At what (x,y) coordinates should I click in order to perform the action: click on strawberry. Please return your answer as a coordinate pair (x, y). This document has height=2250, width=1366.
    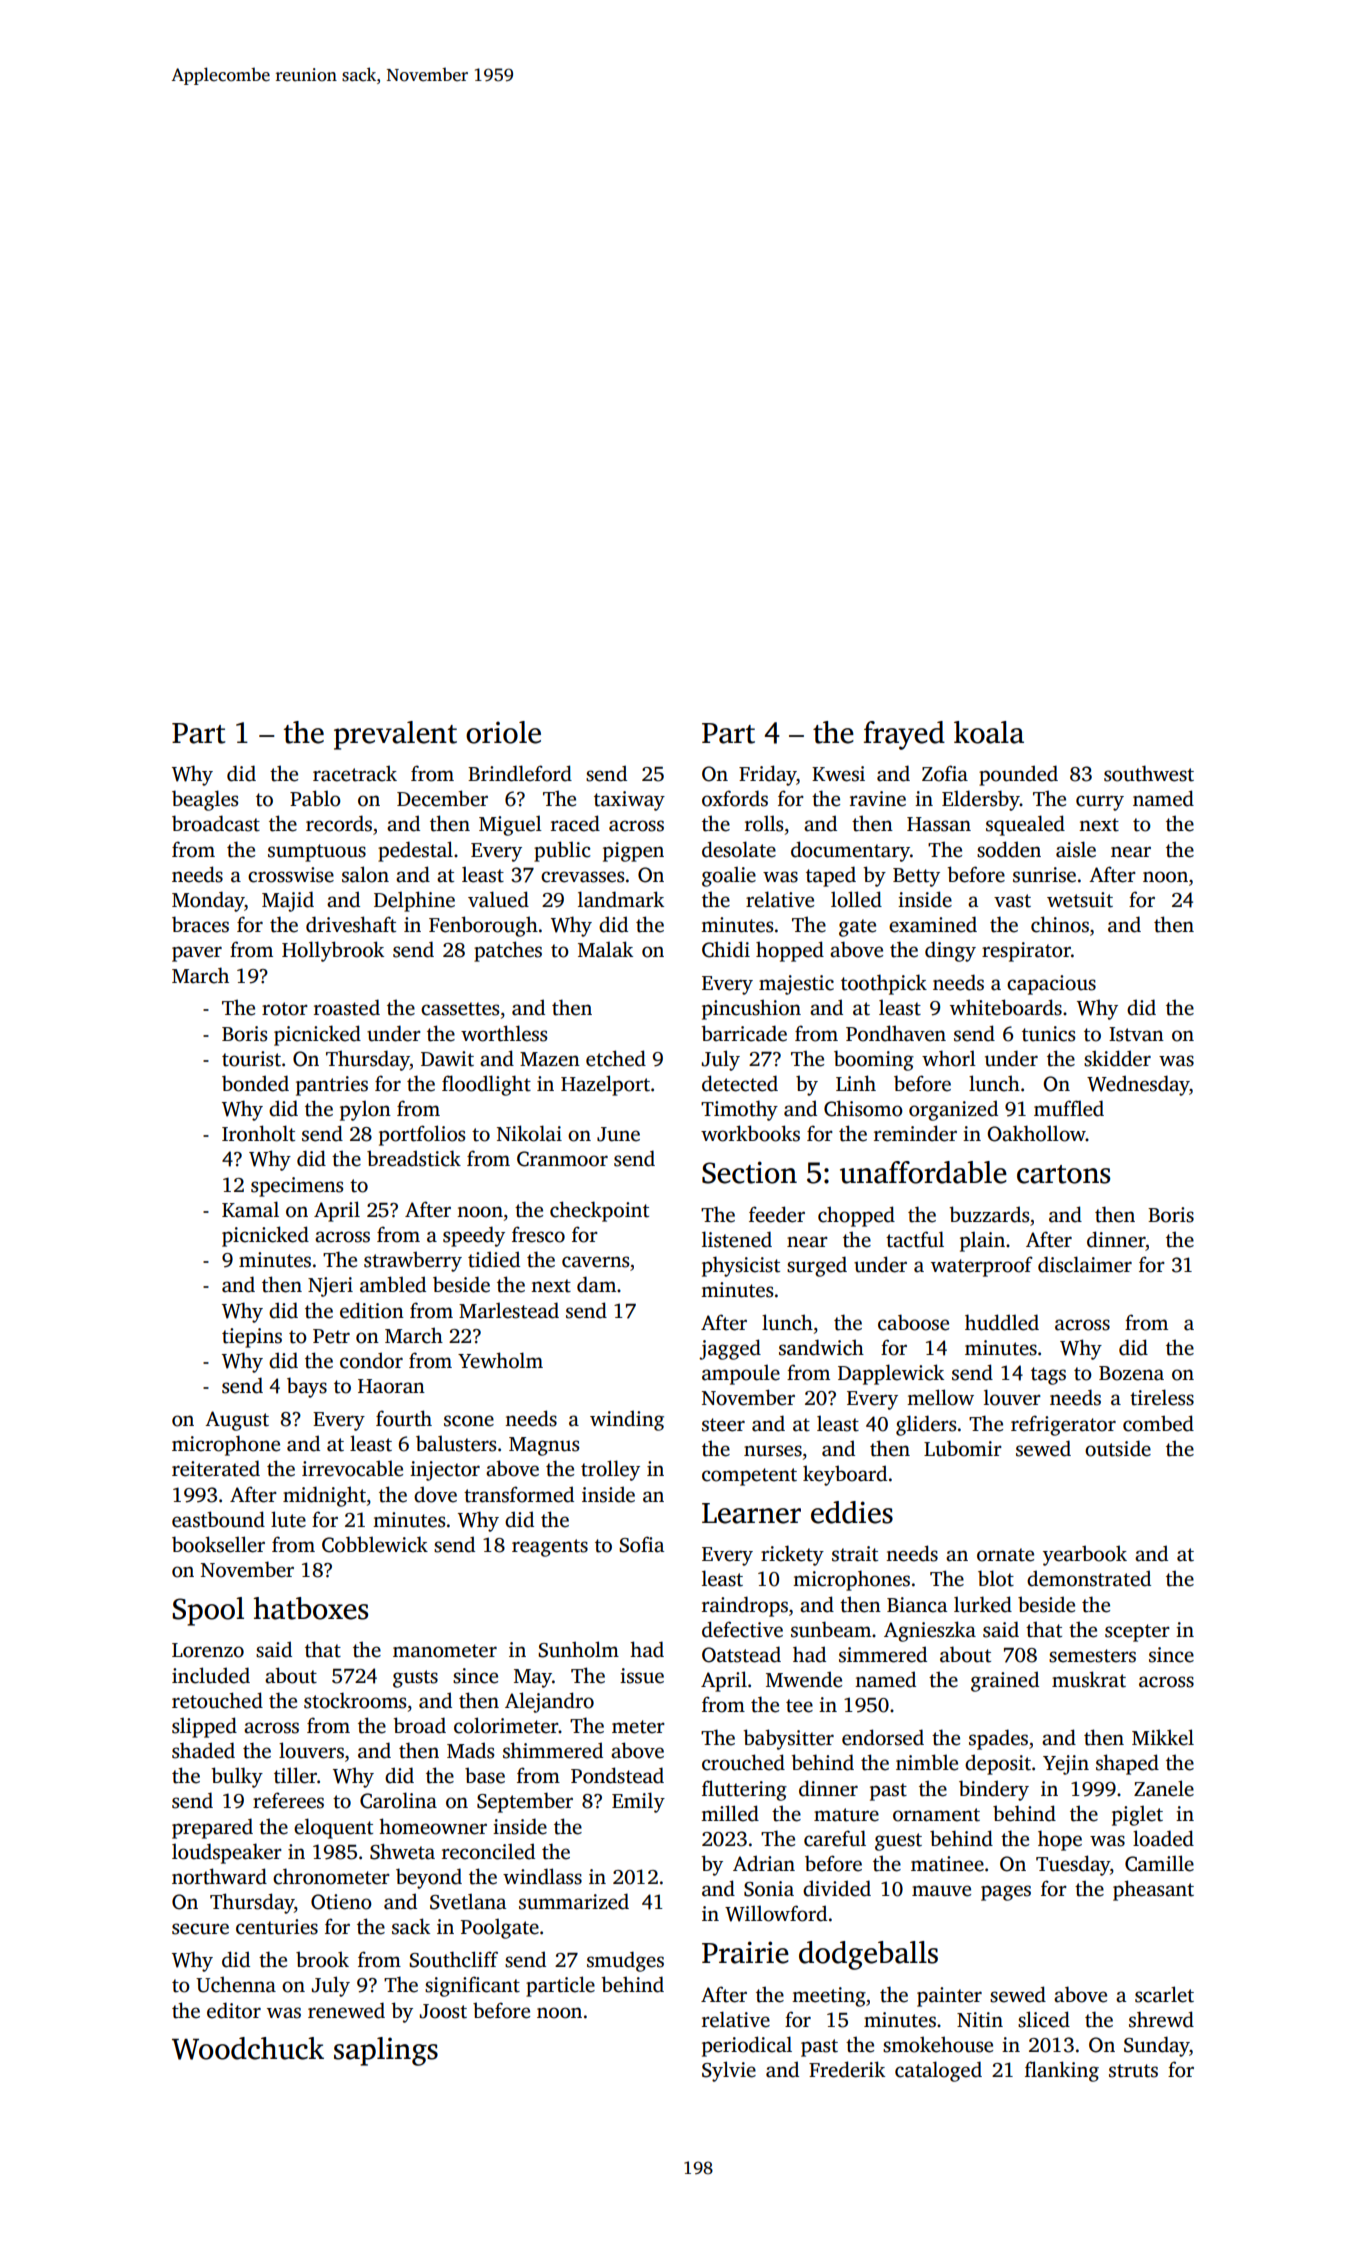
    Looking at the image, I should click on (413, 1261).
